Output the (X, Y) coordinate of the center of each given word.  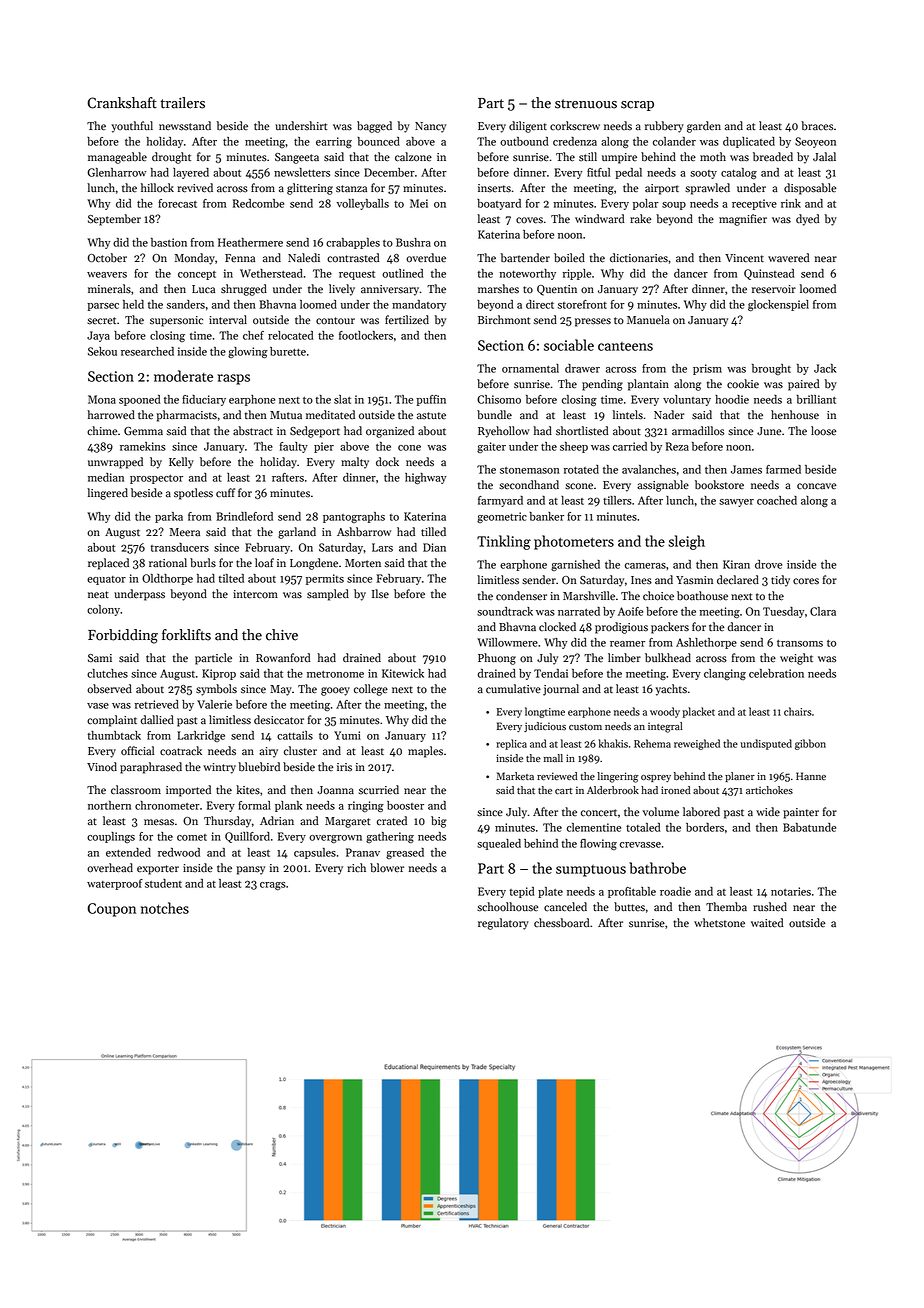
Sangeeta (297, 158)
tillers (617, 500)
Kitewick (403, 673)
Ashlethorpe (706, 643)
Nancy (430, 127)
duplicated (749, 142)
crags (273, 886)
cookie (743, 384)
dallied (157, 720)
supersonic (176, 321)
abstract (253, 431)
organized (390, 432)
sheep (574, 447)
